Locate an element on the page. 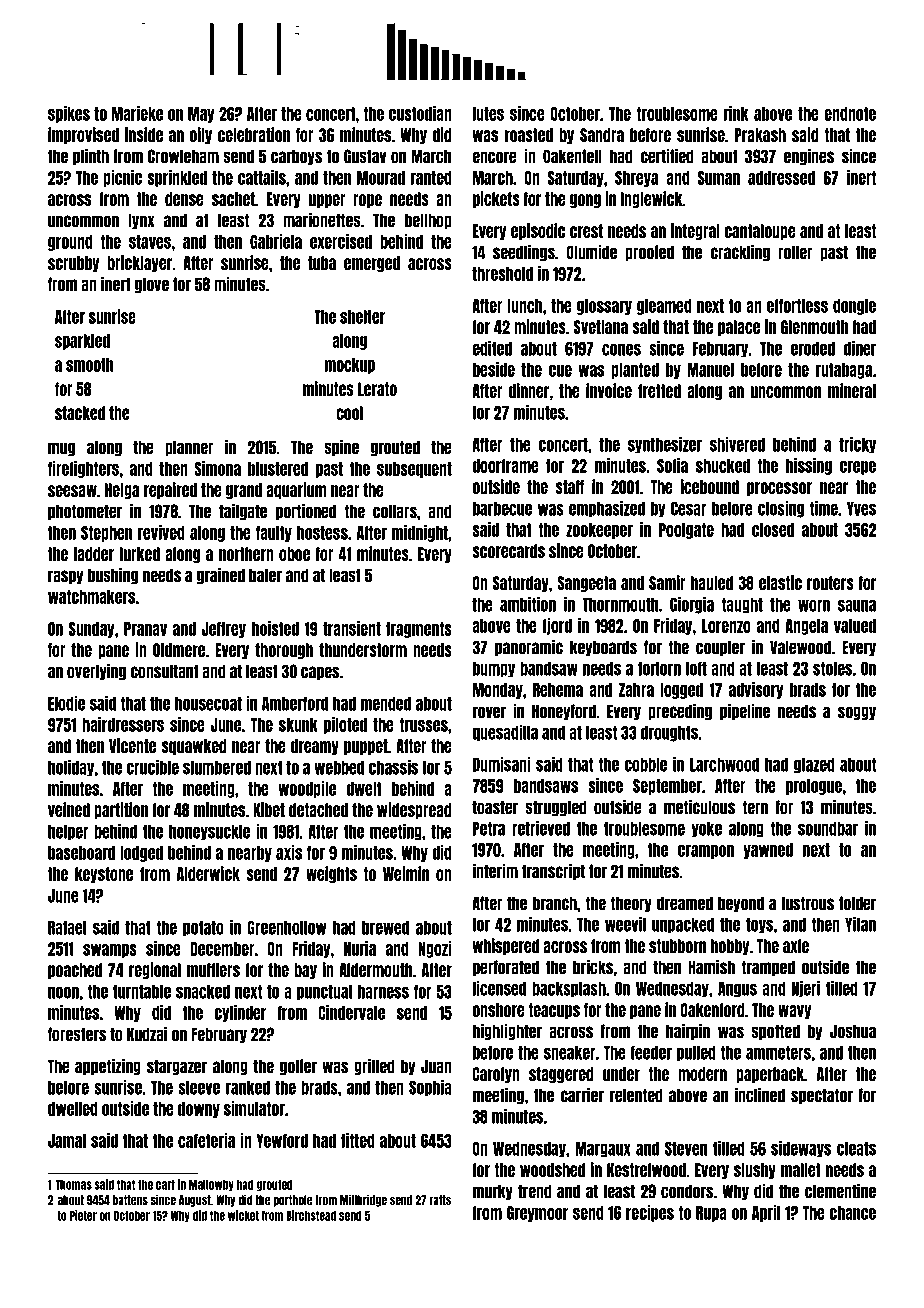  battens is located at coordinates (130, 1200).
